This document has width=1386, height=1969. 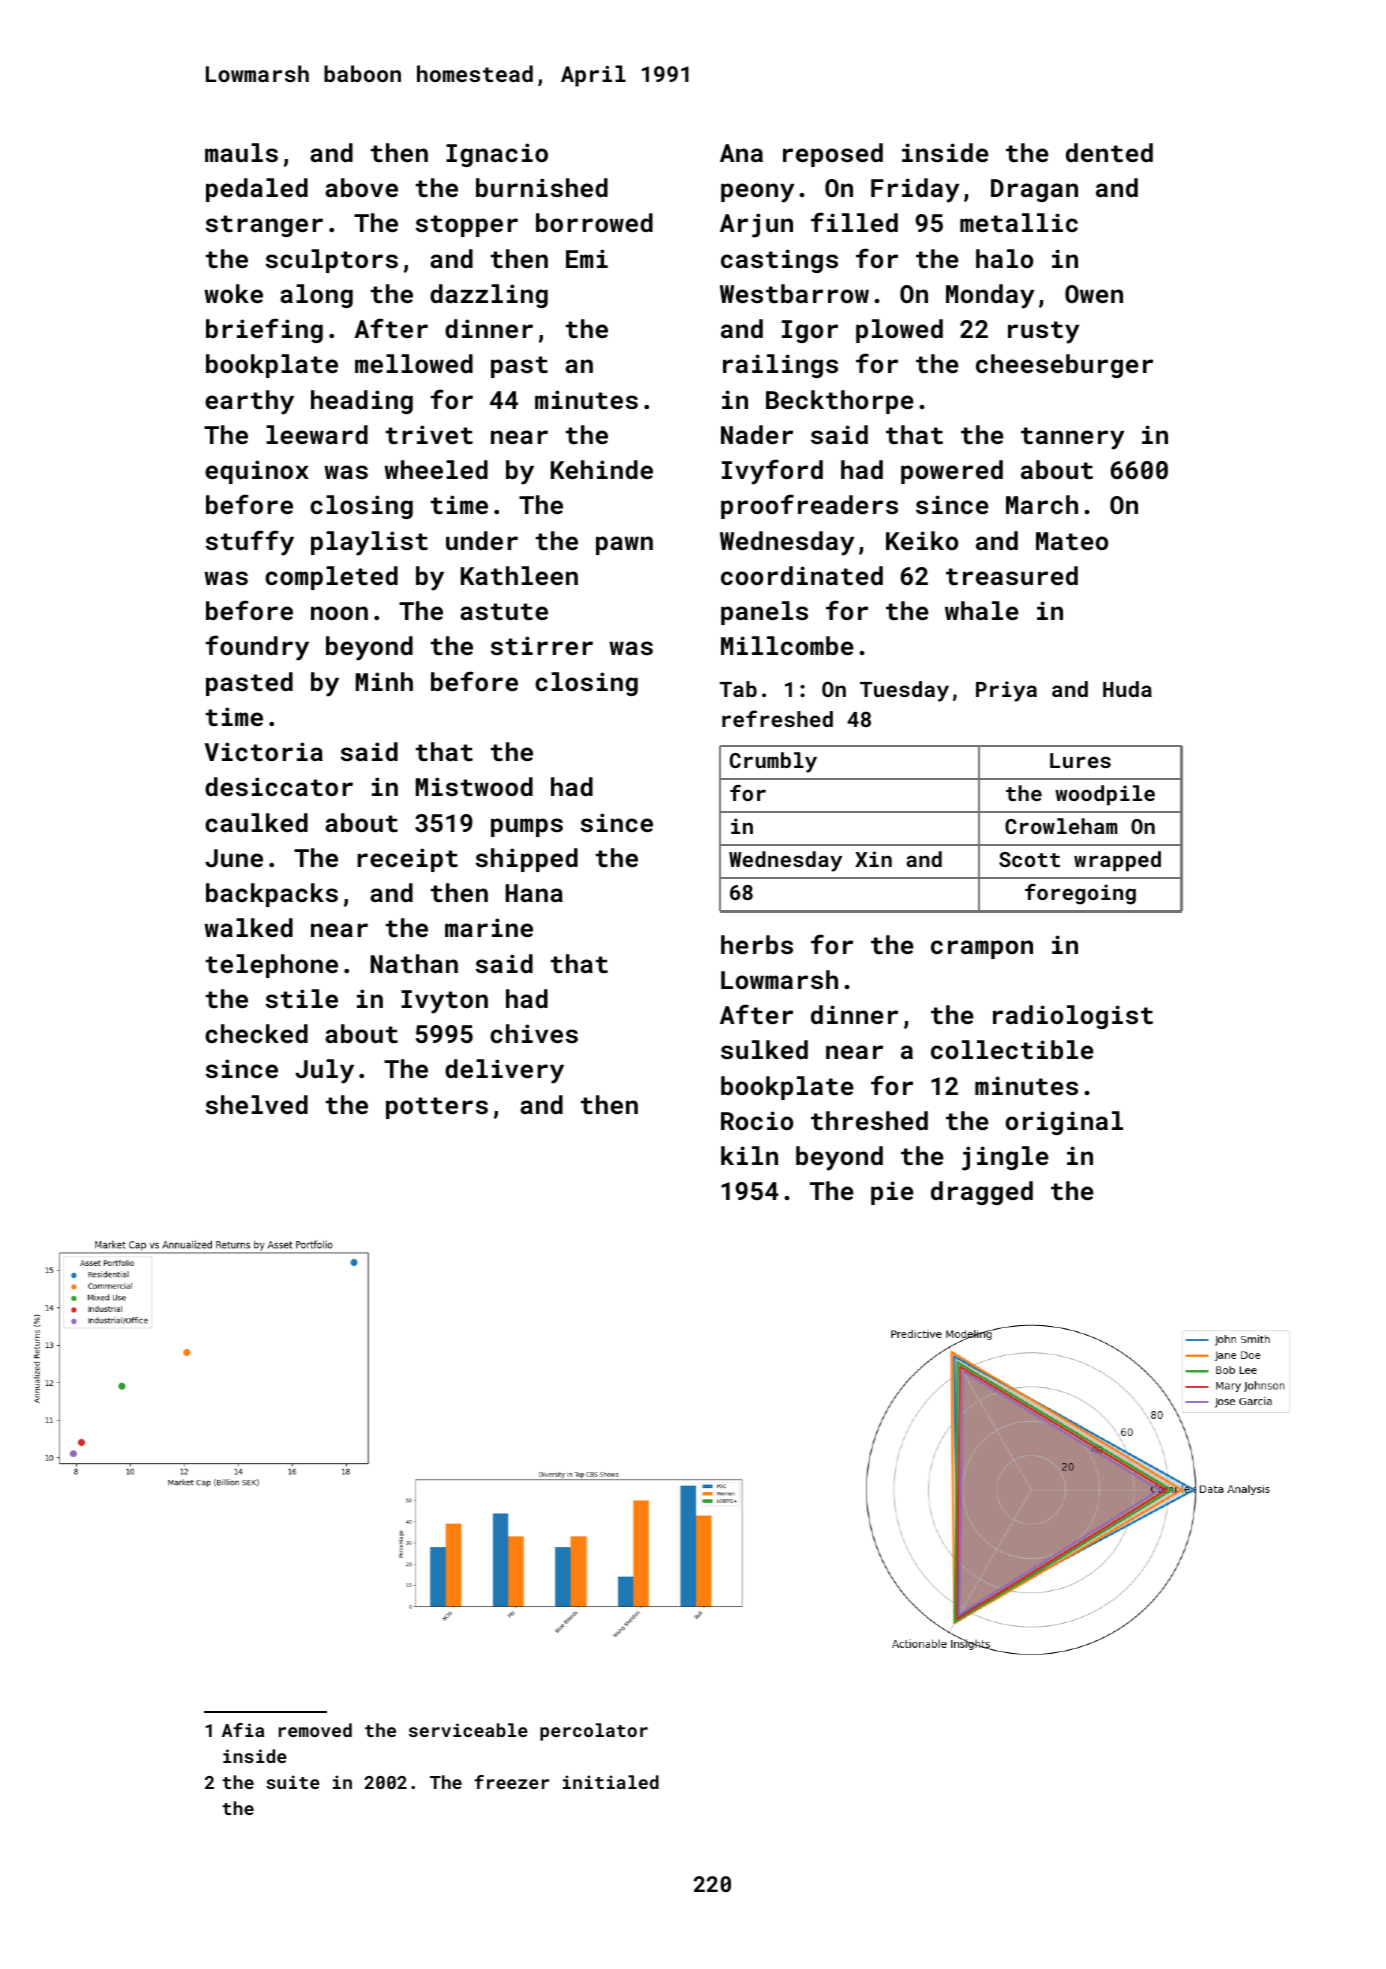 I want to click on halo, so click(x=1004, y=258).
